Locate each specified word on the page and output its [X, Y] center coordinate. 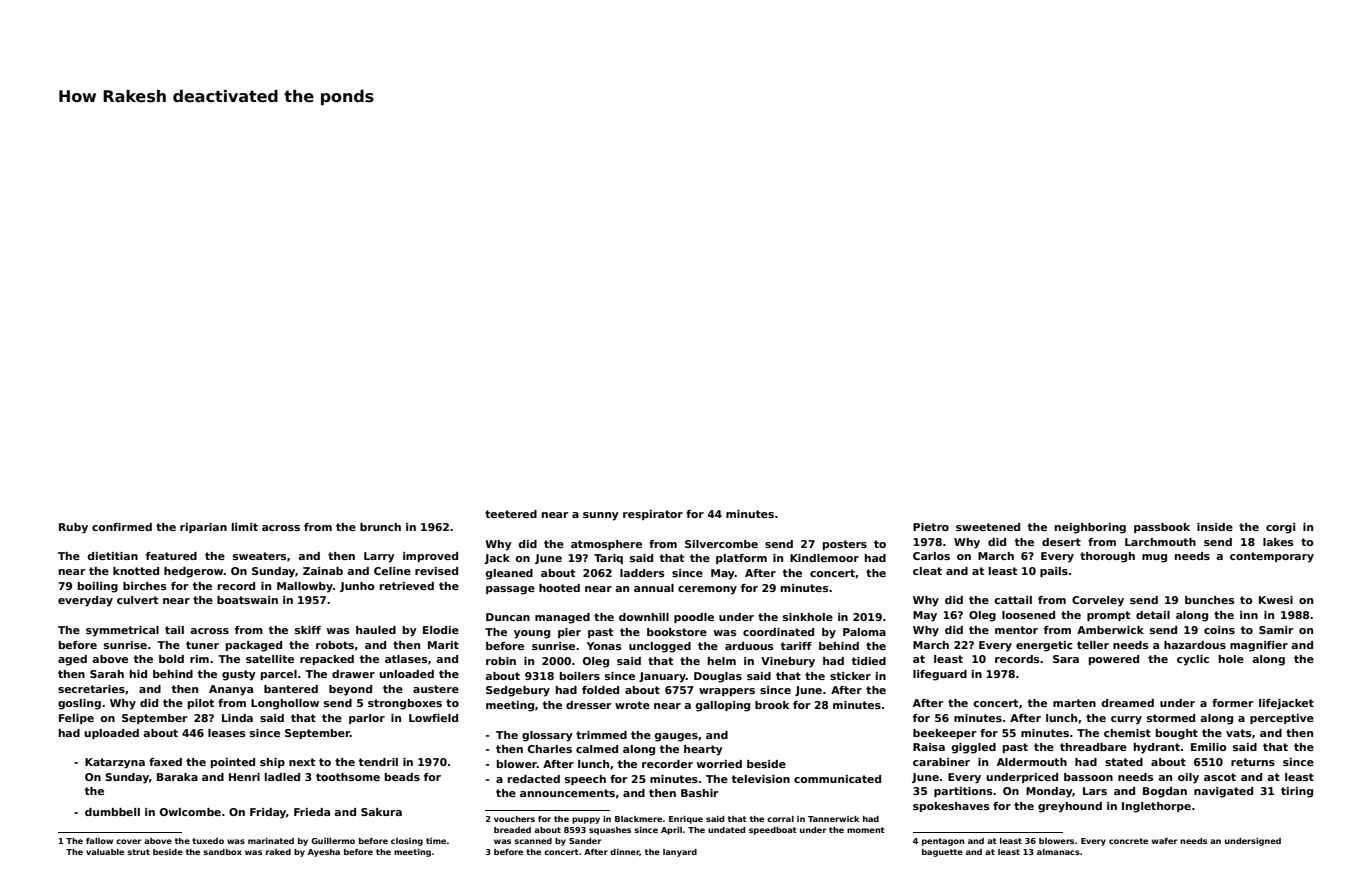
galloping [723, 706]
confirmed [122, 527]
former [1233, 703]
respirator [653, 515]
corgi [1280, 528]
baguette [942, 853]
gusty [239, 675]
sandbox [222, 852]
